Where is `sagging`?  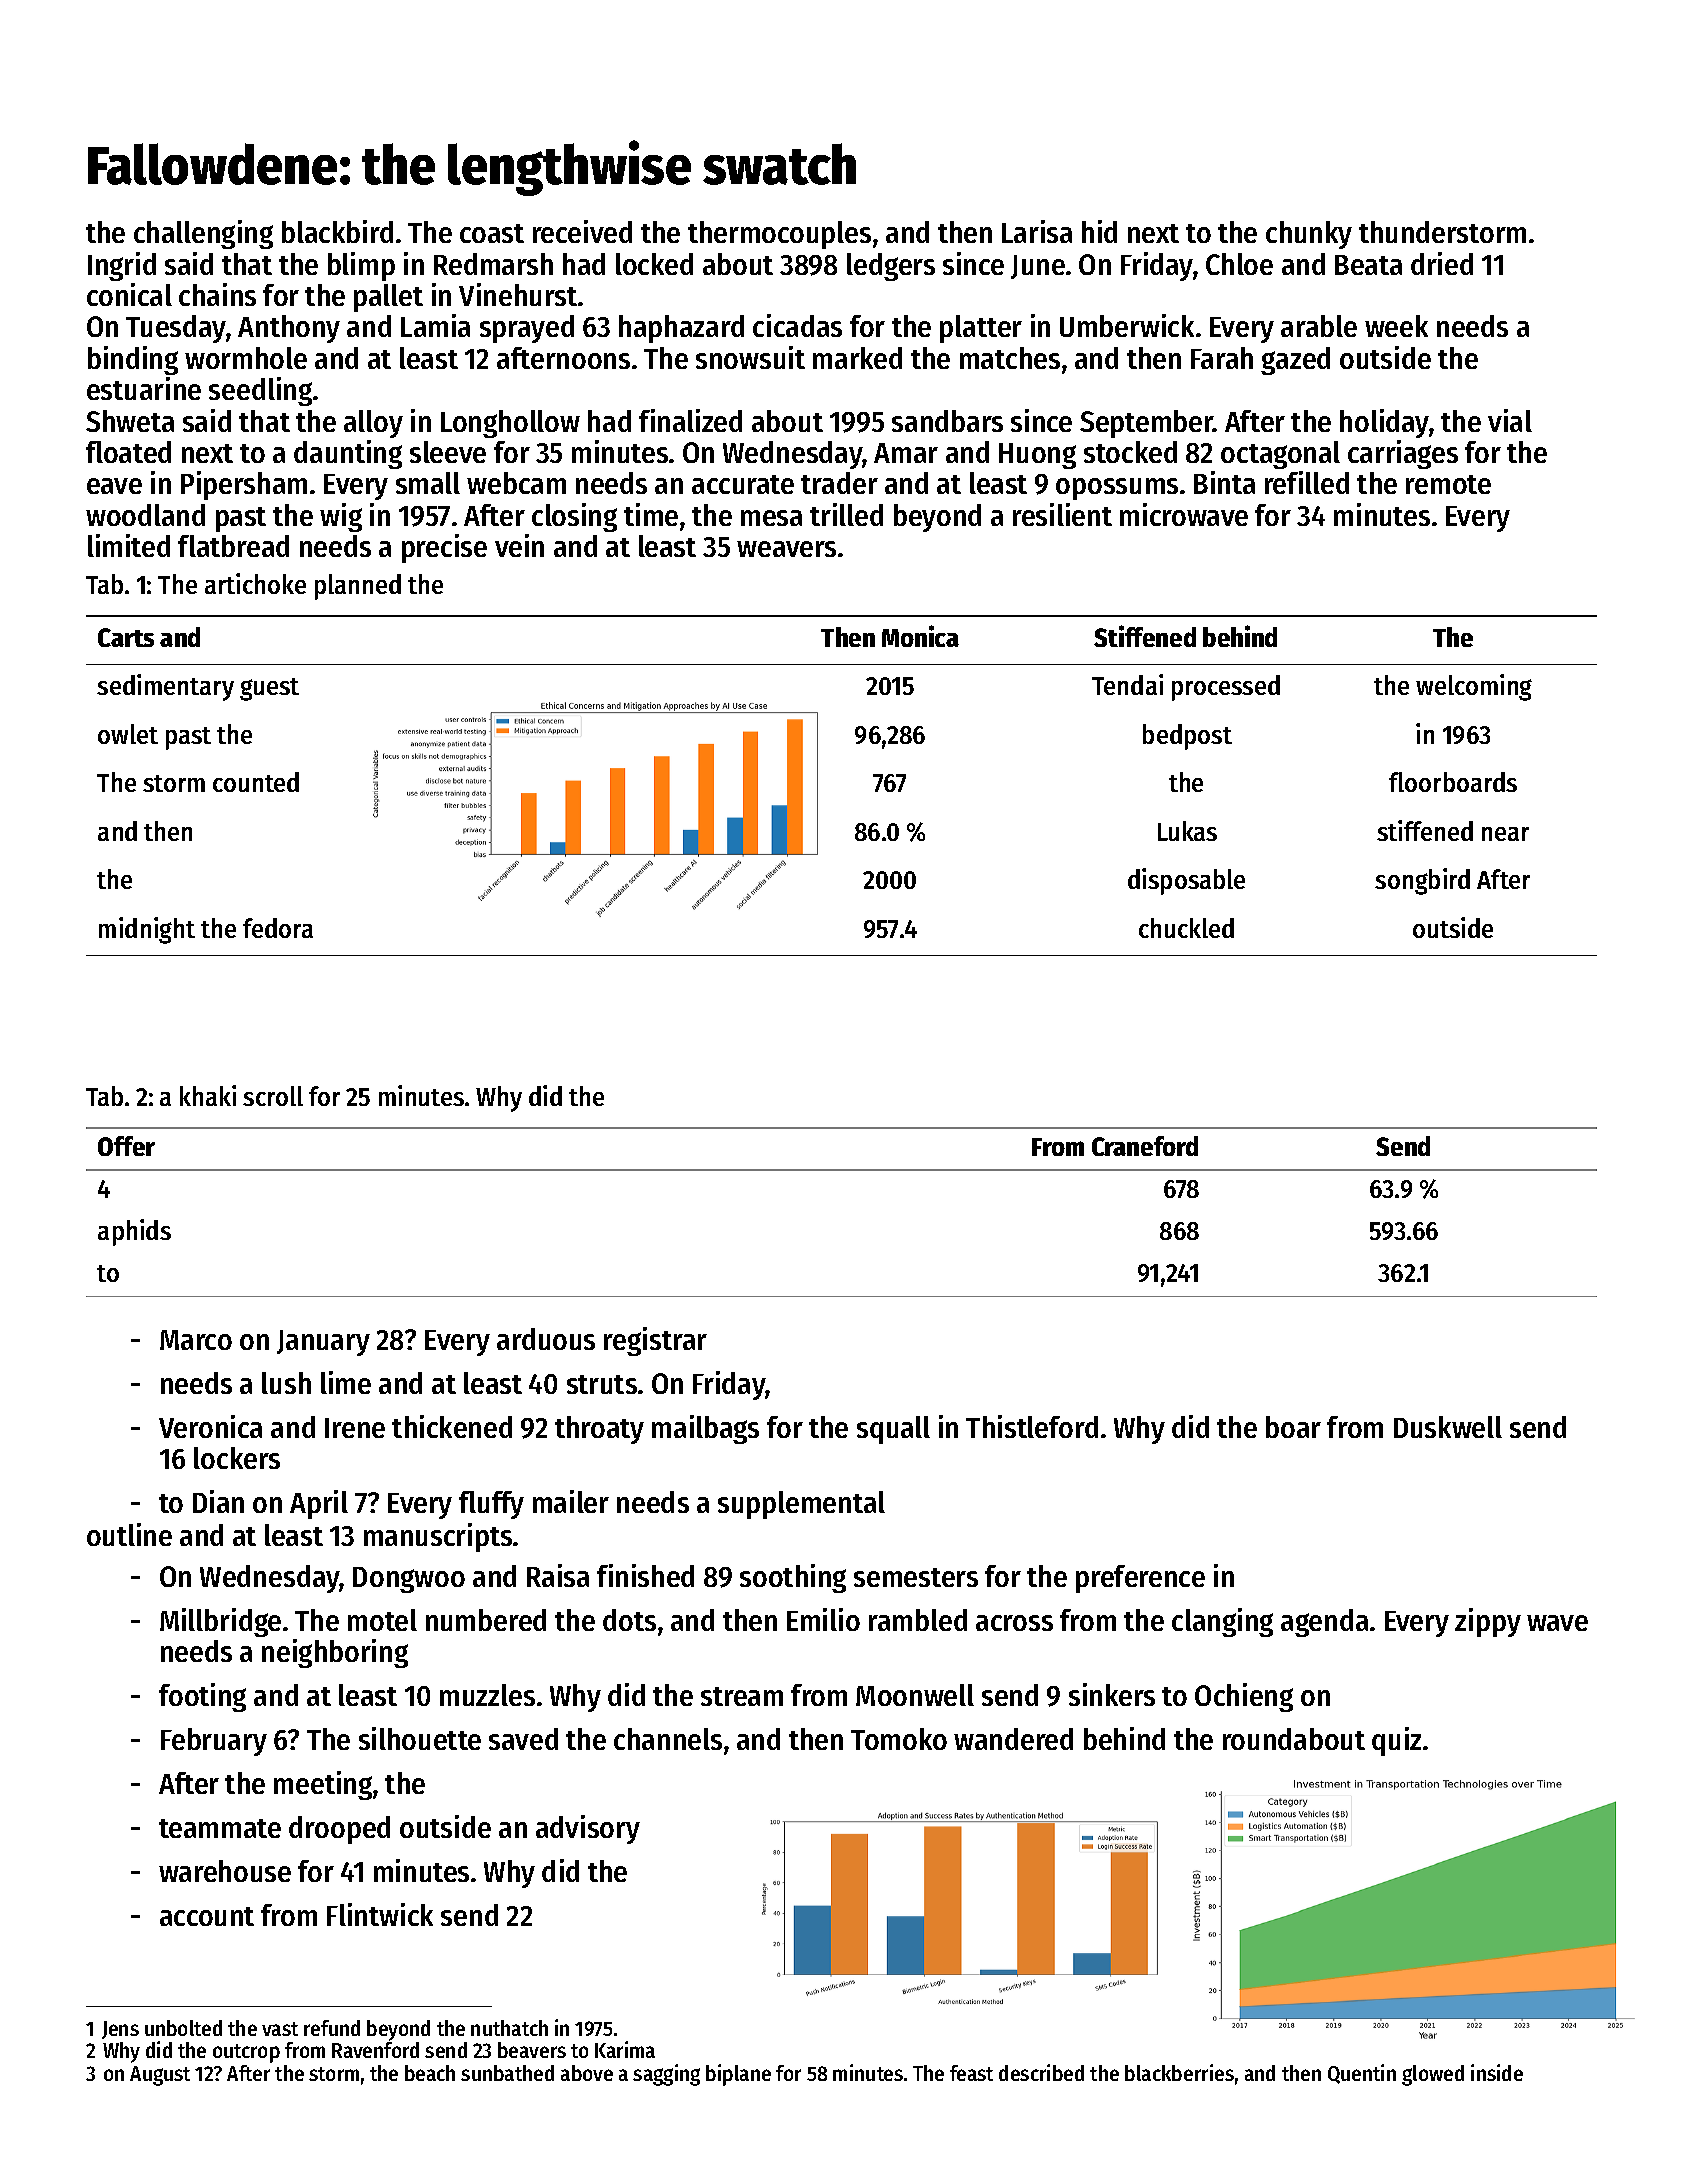
sagging is located at coordinates (666, 2075).
